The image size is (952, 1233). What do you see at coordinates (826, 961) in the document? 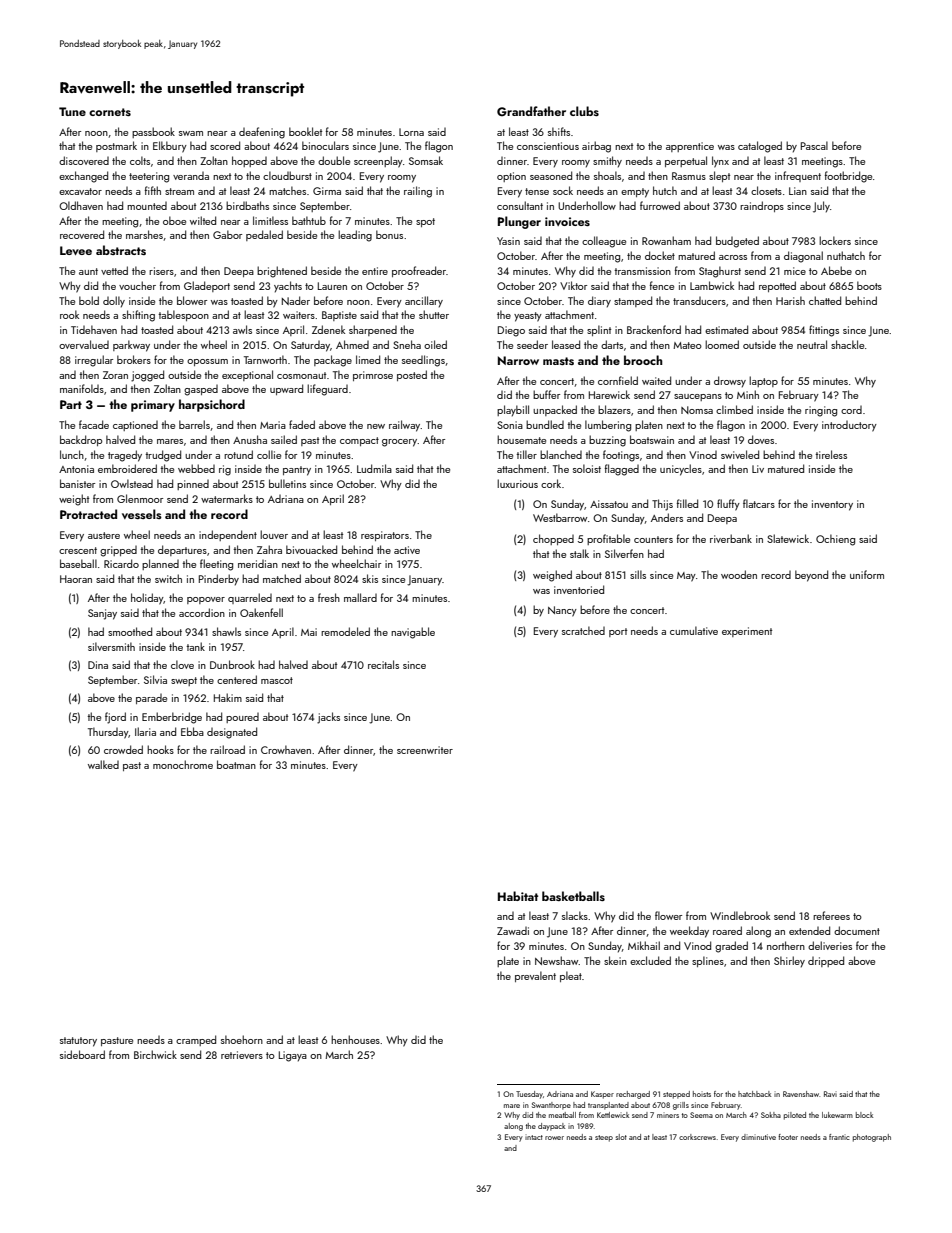
I see `dripped` at bounding box center [826, 961].
